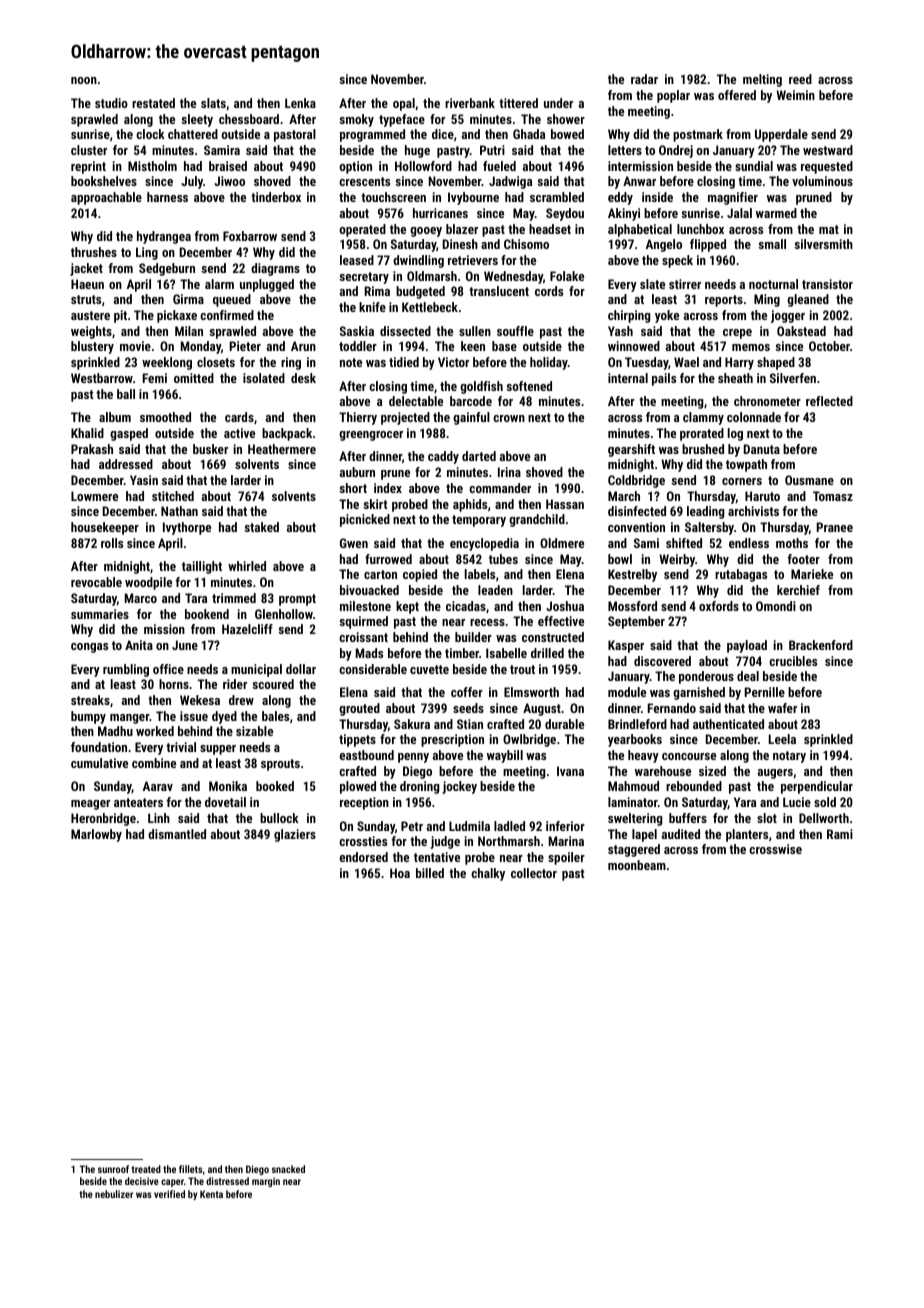  I want to click on cumulative, so click(99, 763).
